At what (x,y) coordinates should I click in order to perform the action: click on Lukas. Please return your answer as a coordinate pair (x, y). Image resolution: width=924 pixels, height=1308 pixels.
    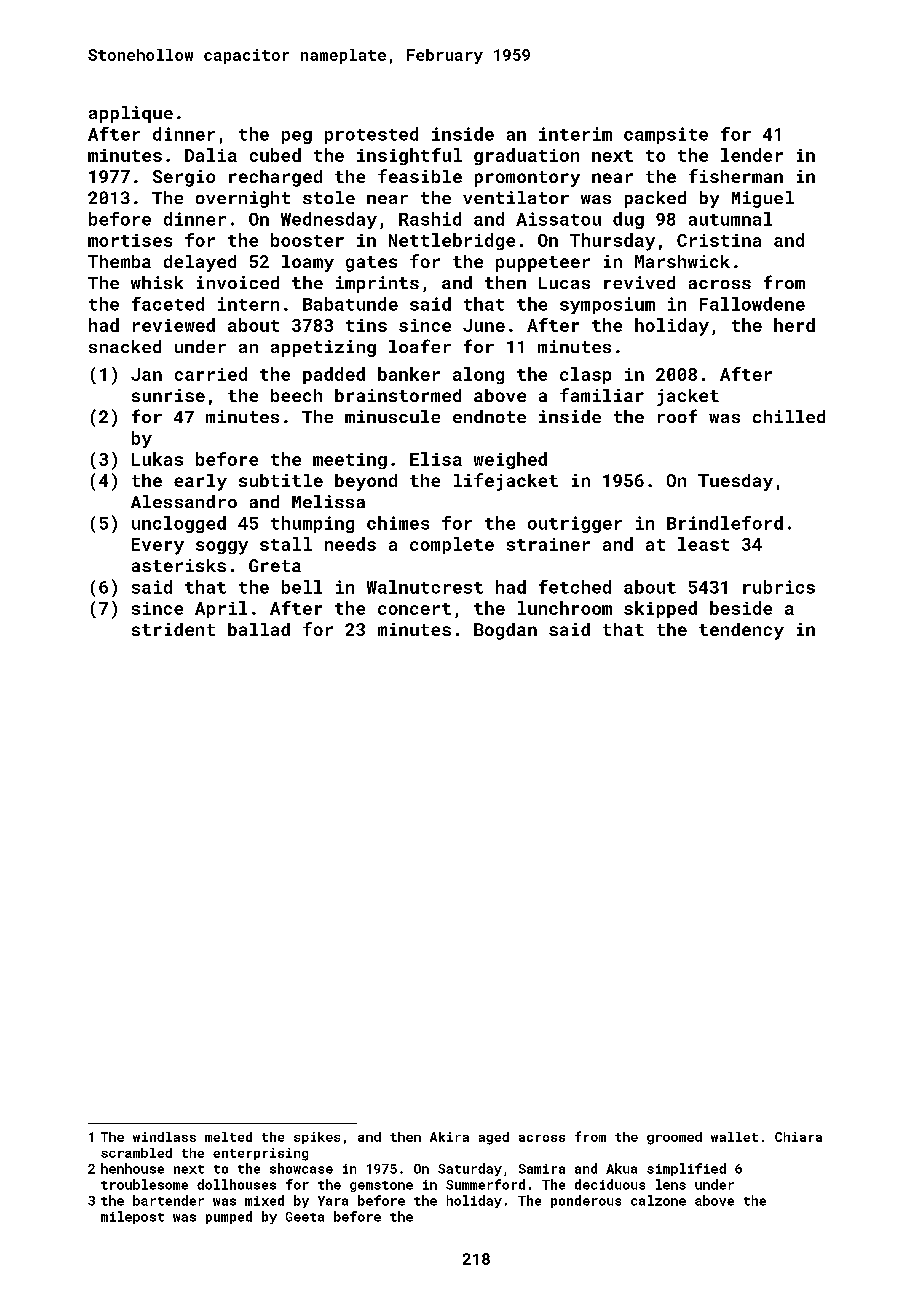
    Looking at the image, I should click on (157, 459).
